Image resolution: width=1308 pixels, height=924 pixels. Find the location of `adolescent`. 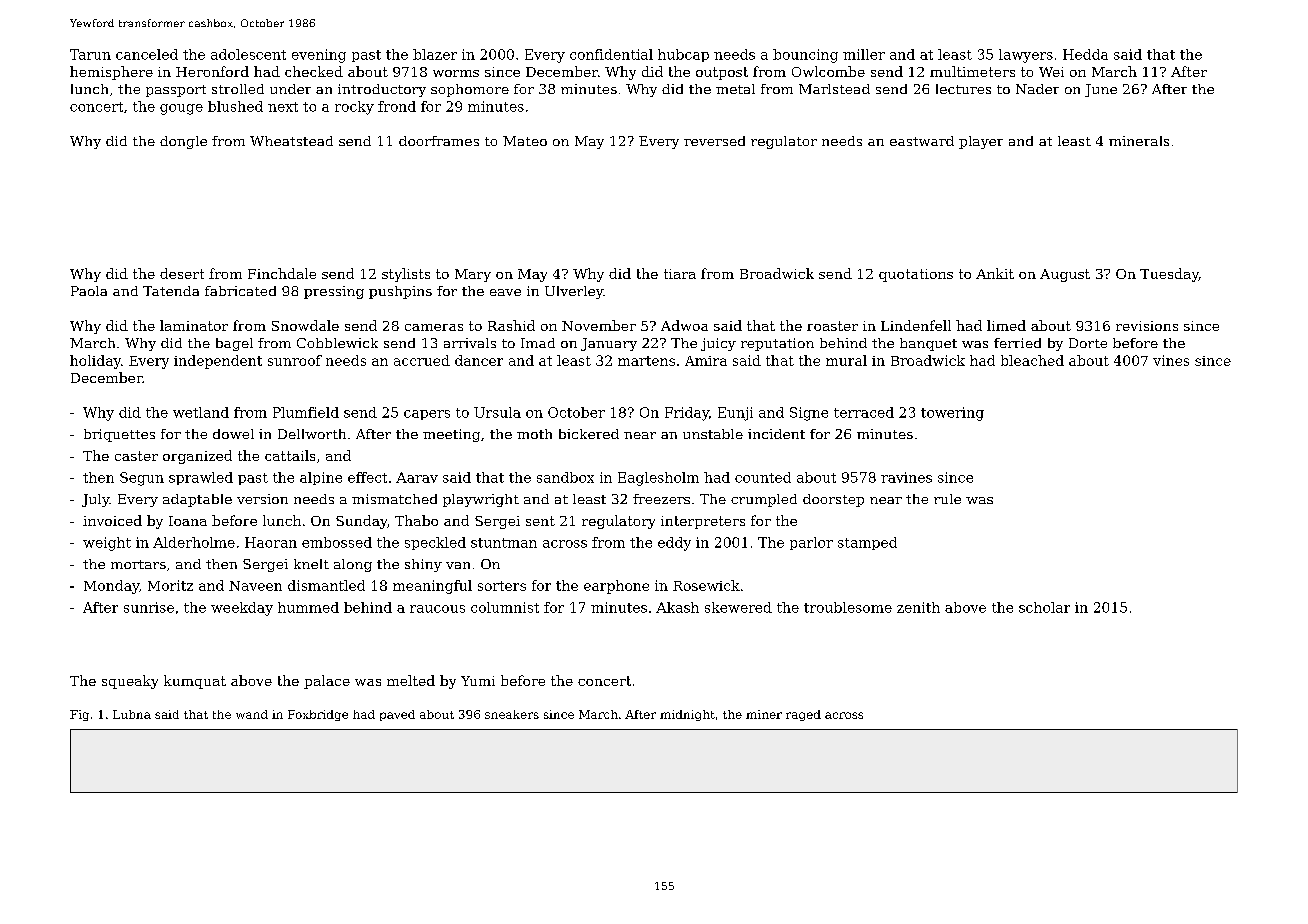

adolescent is located at coordinates (248, 54).
